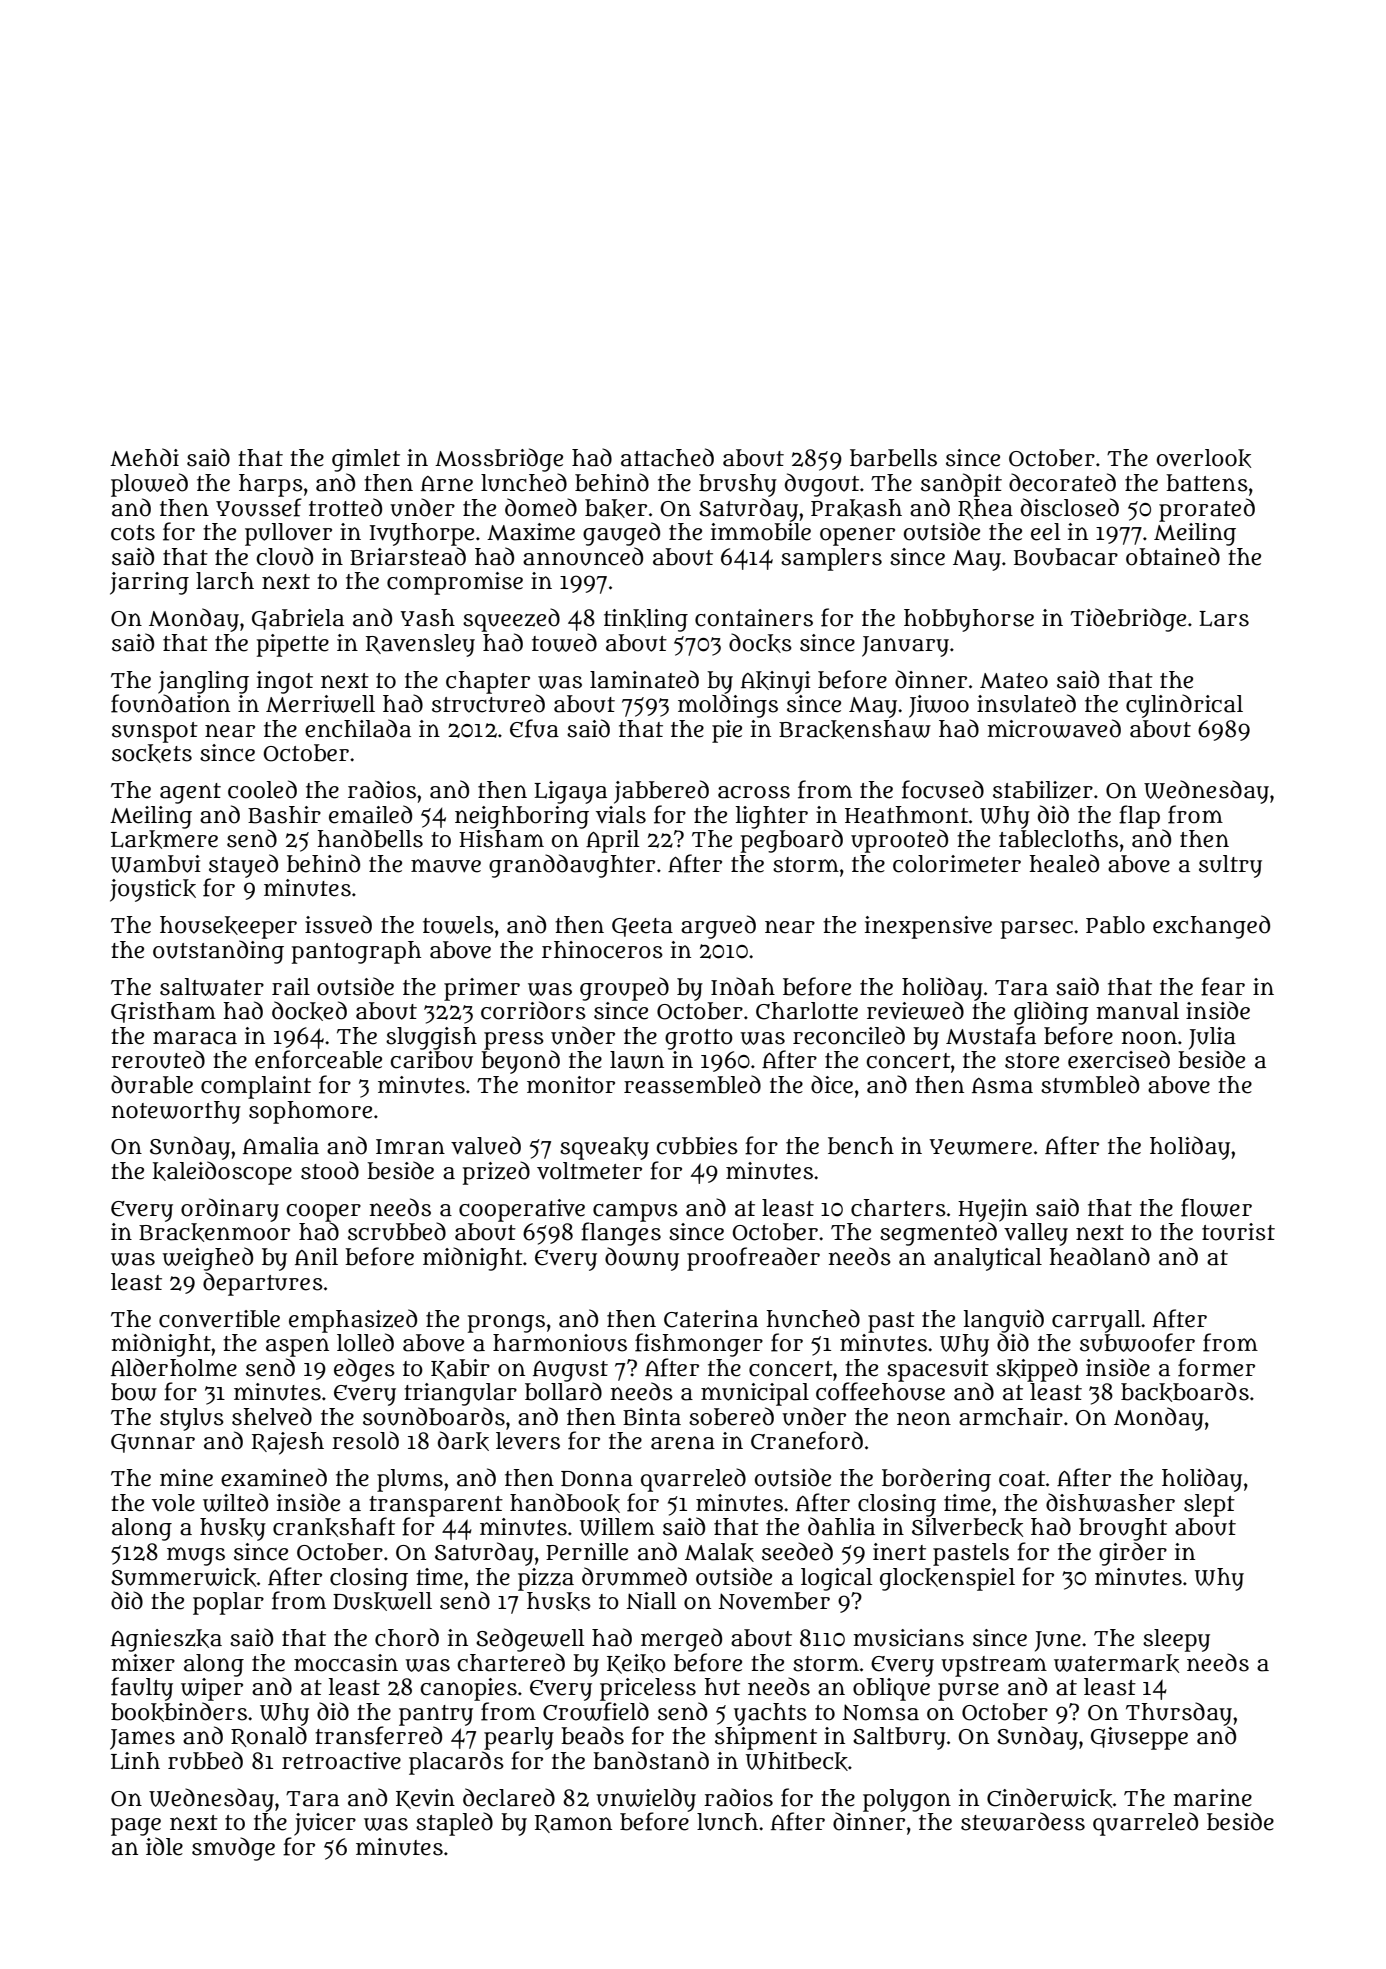 Image resolution: width=1386 pixels, height=1969 pixels. Describe the element at coordinates (754, 618) in the screenshot. I see `containers` at that location.
